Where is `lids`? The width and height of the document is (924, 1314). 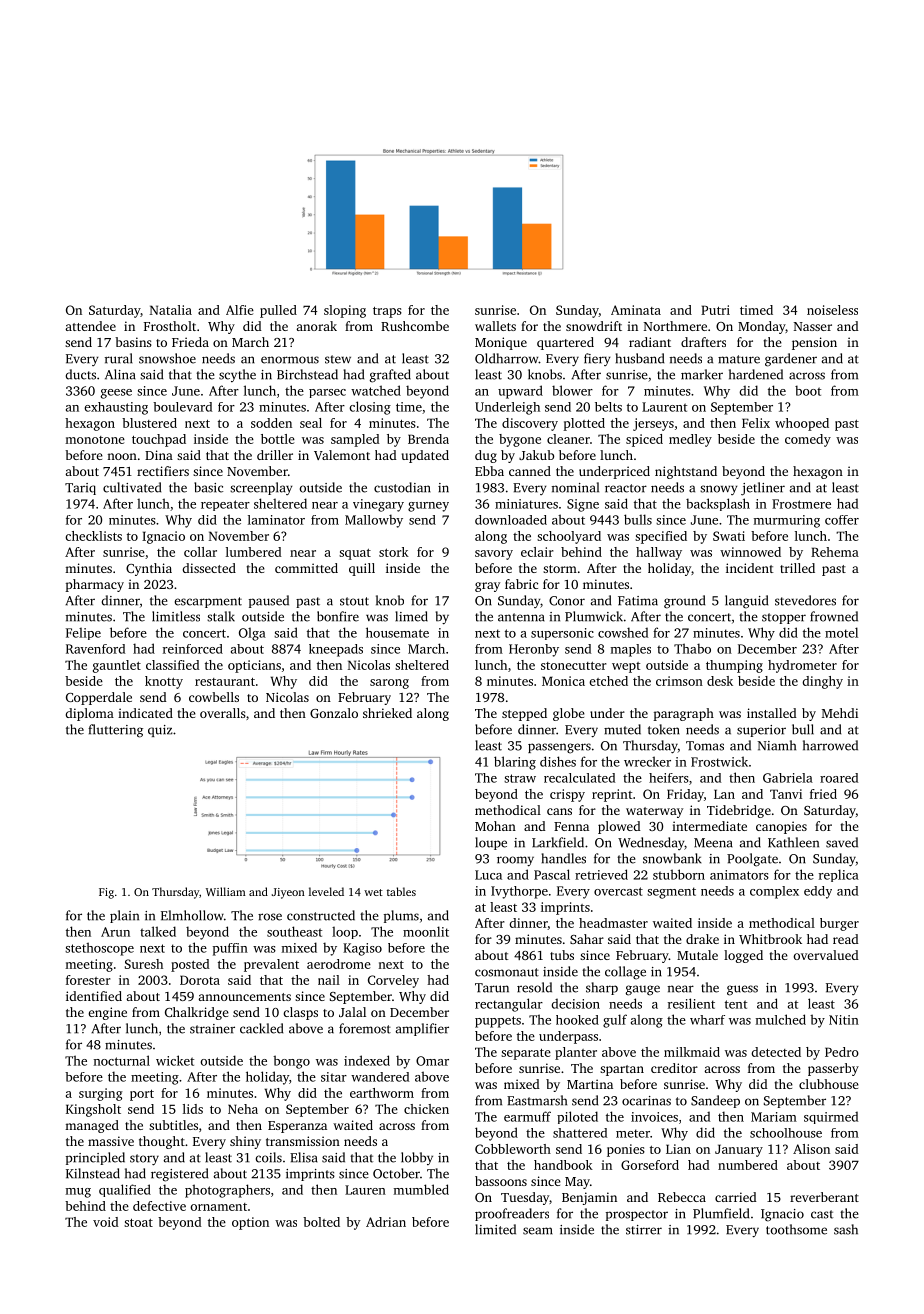
lids is located at coordinates (193, 1109).
